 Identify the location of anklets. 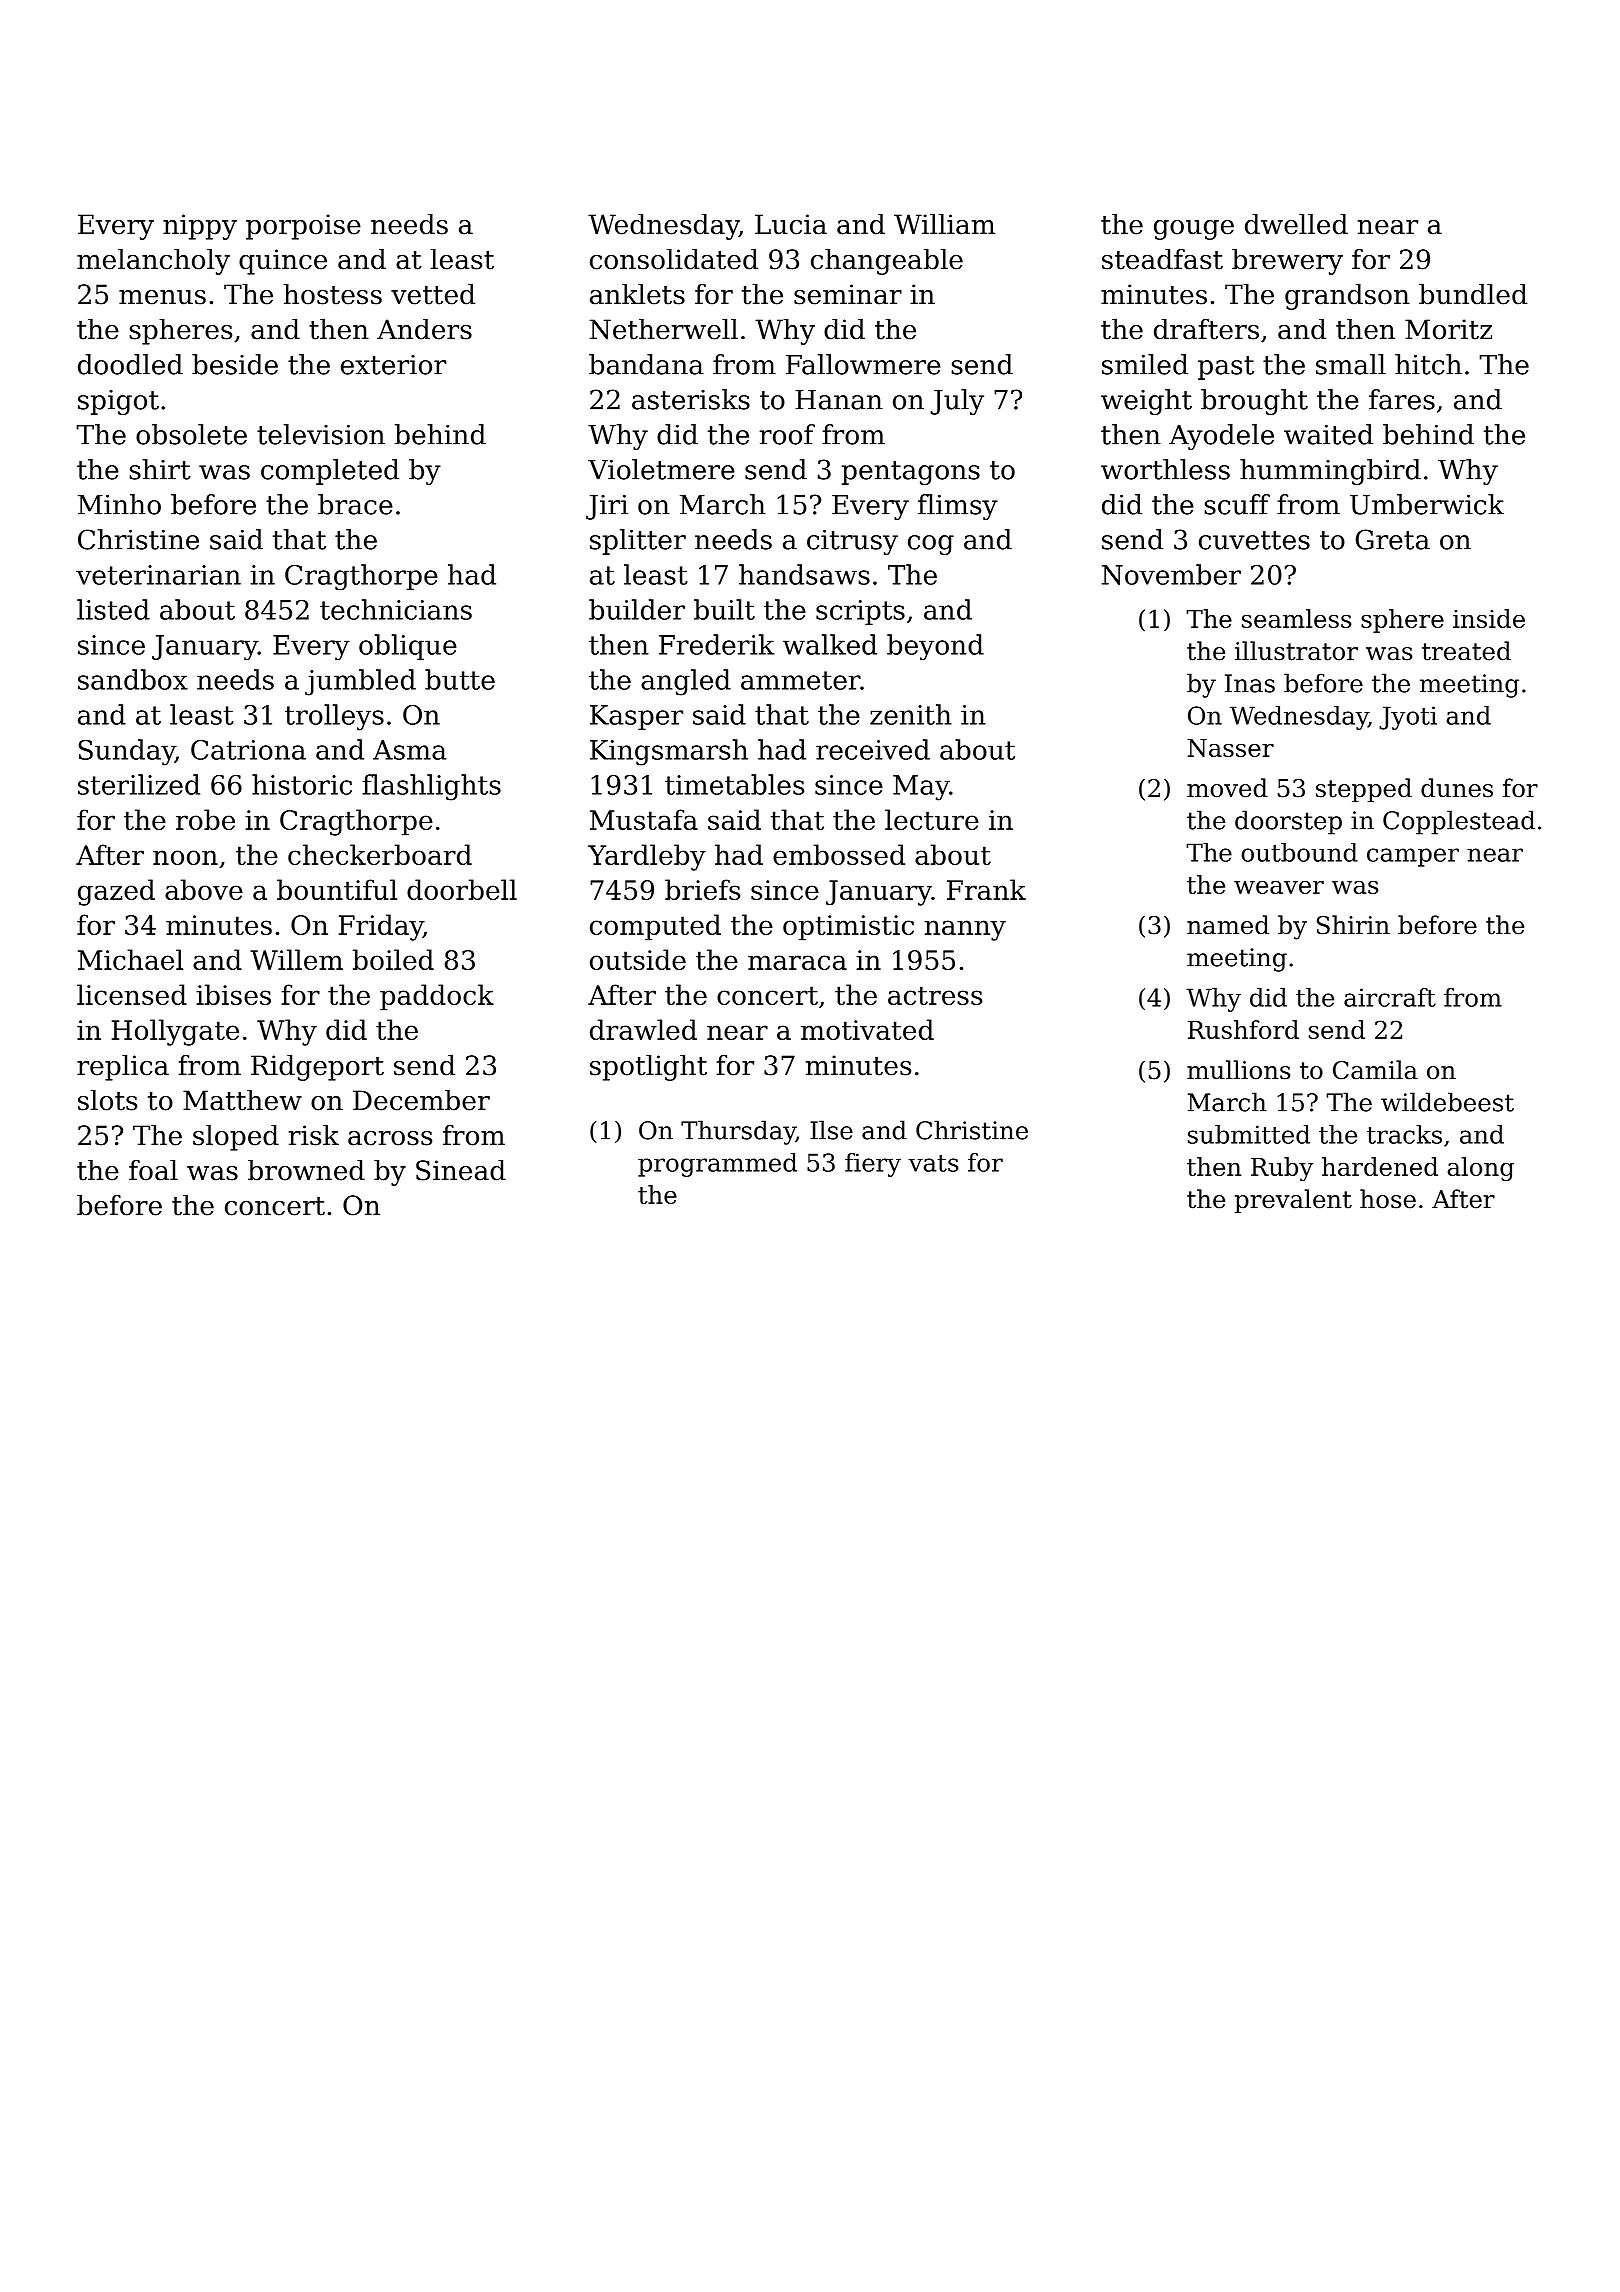
(637, 294).
